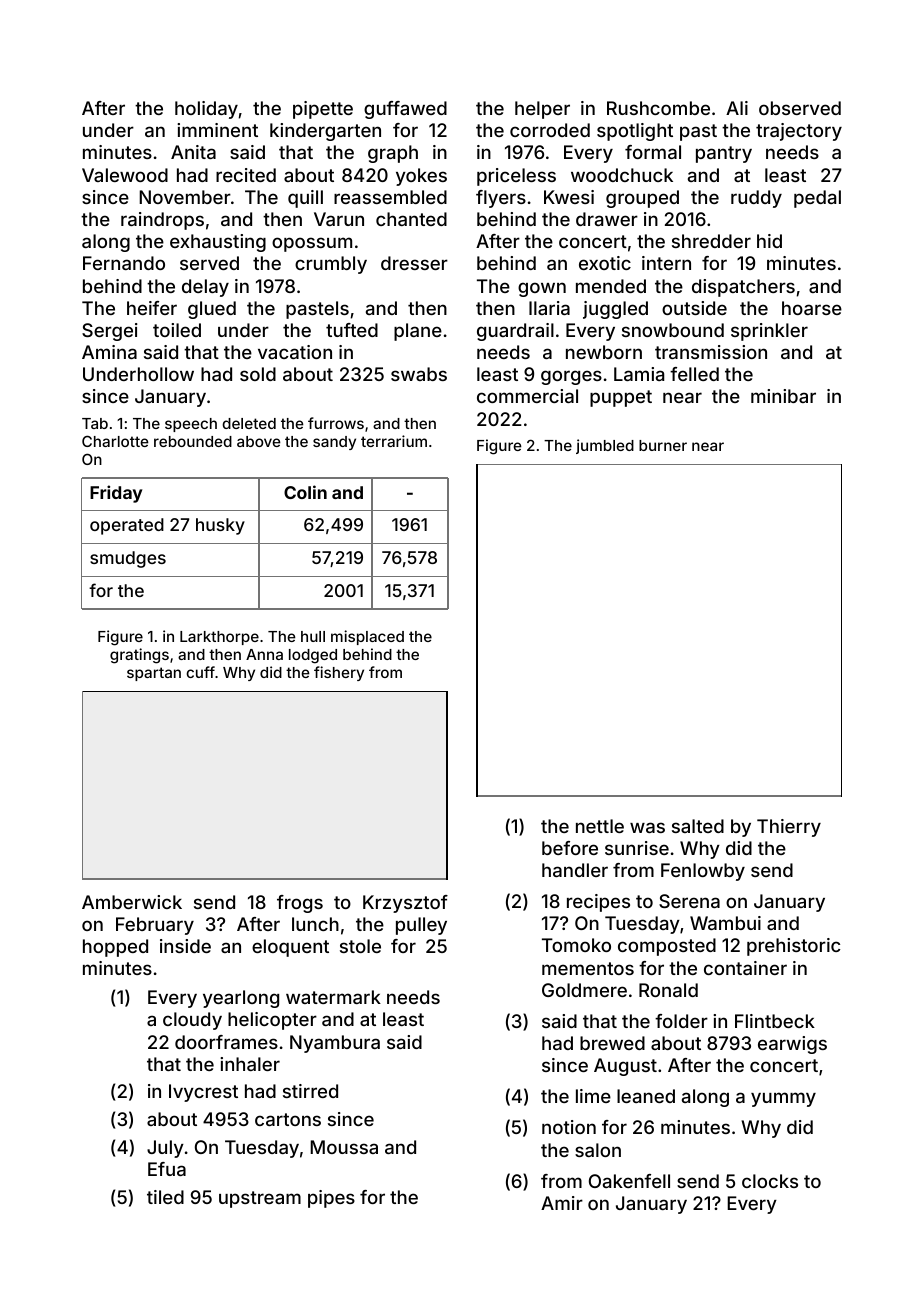 This screenshot has height=1308, width=924. What do you see at coordinates (698, 826) in the screenshot?
I see `salted` at bounding box center [698, 826].
